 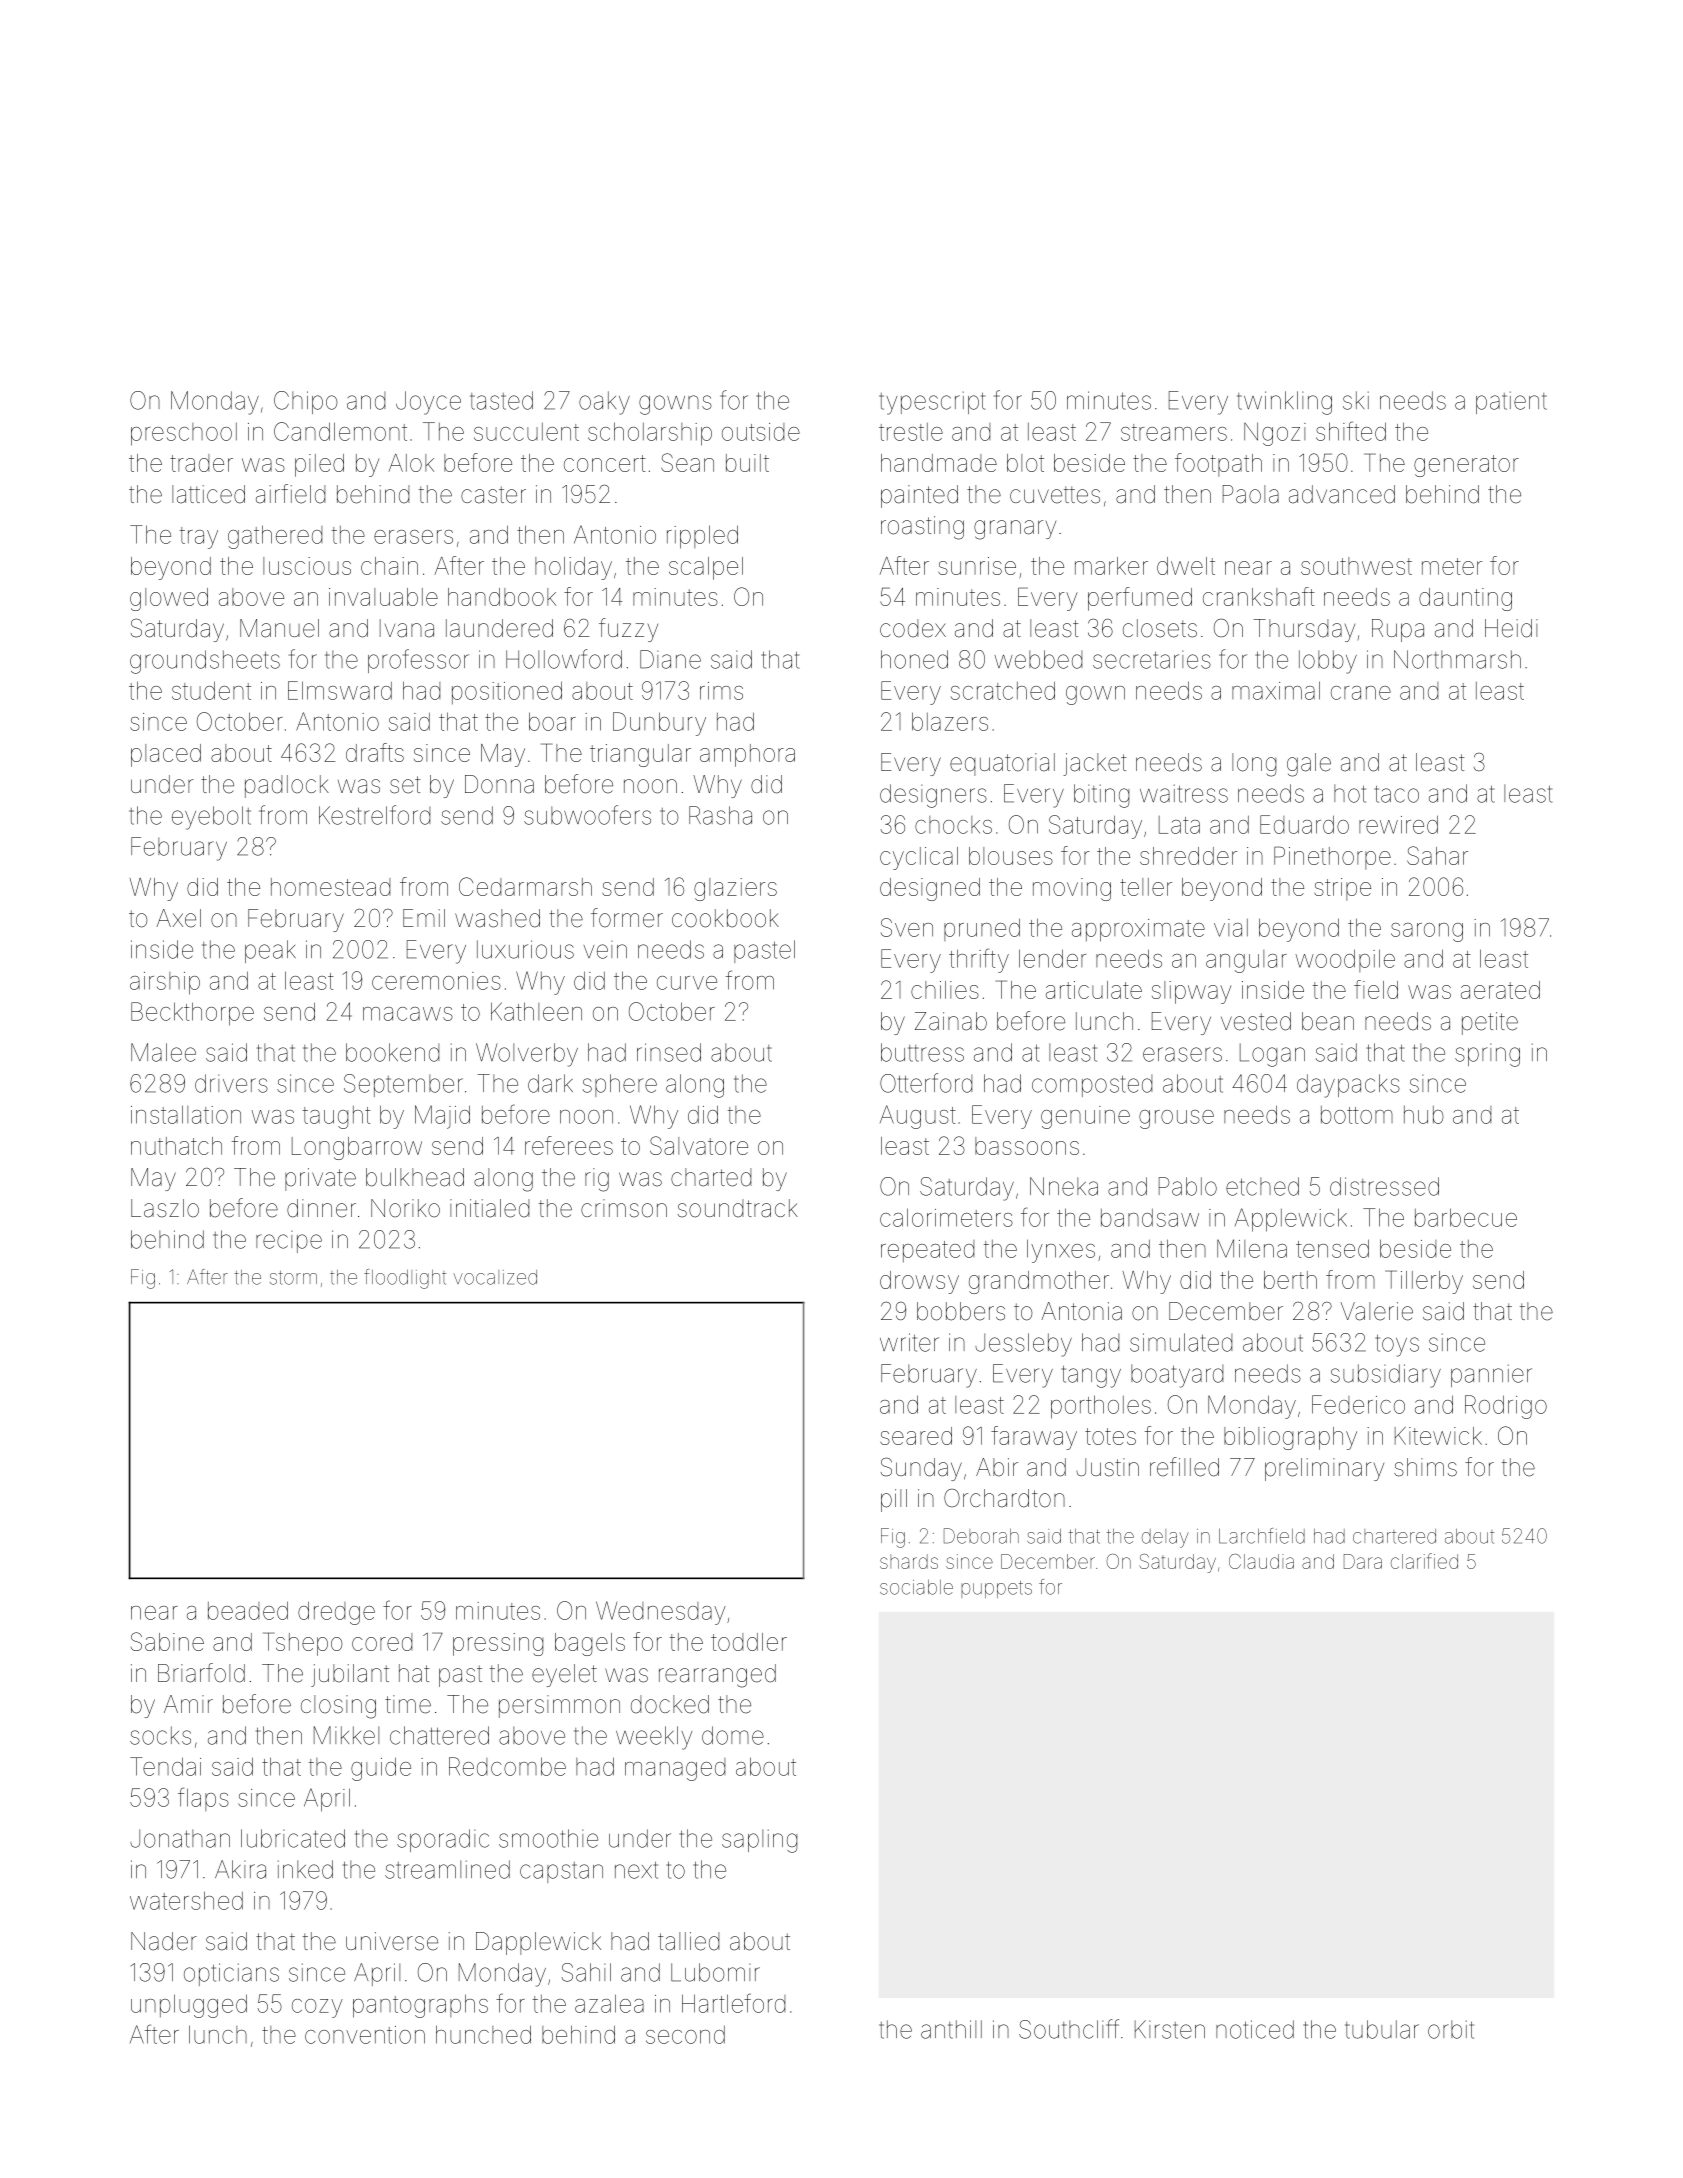 I want to click on anthill, so click(x=951, y=2029).
